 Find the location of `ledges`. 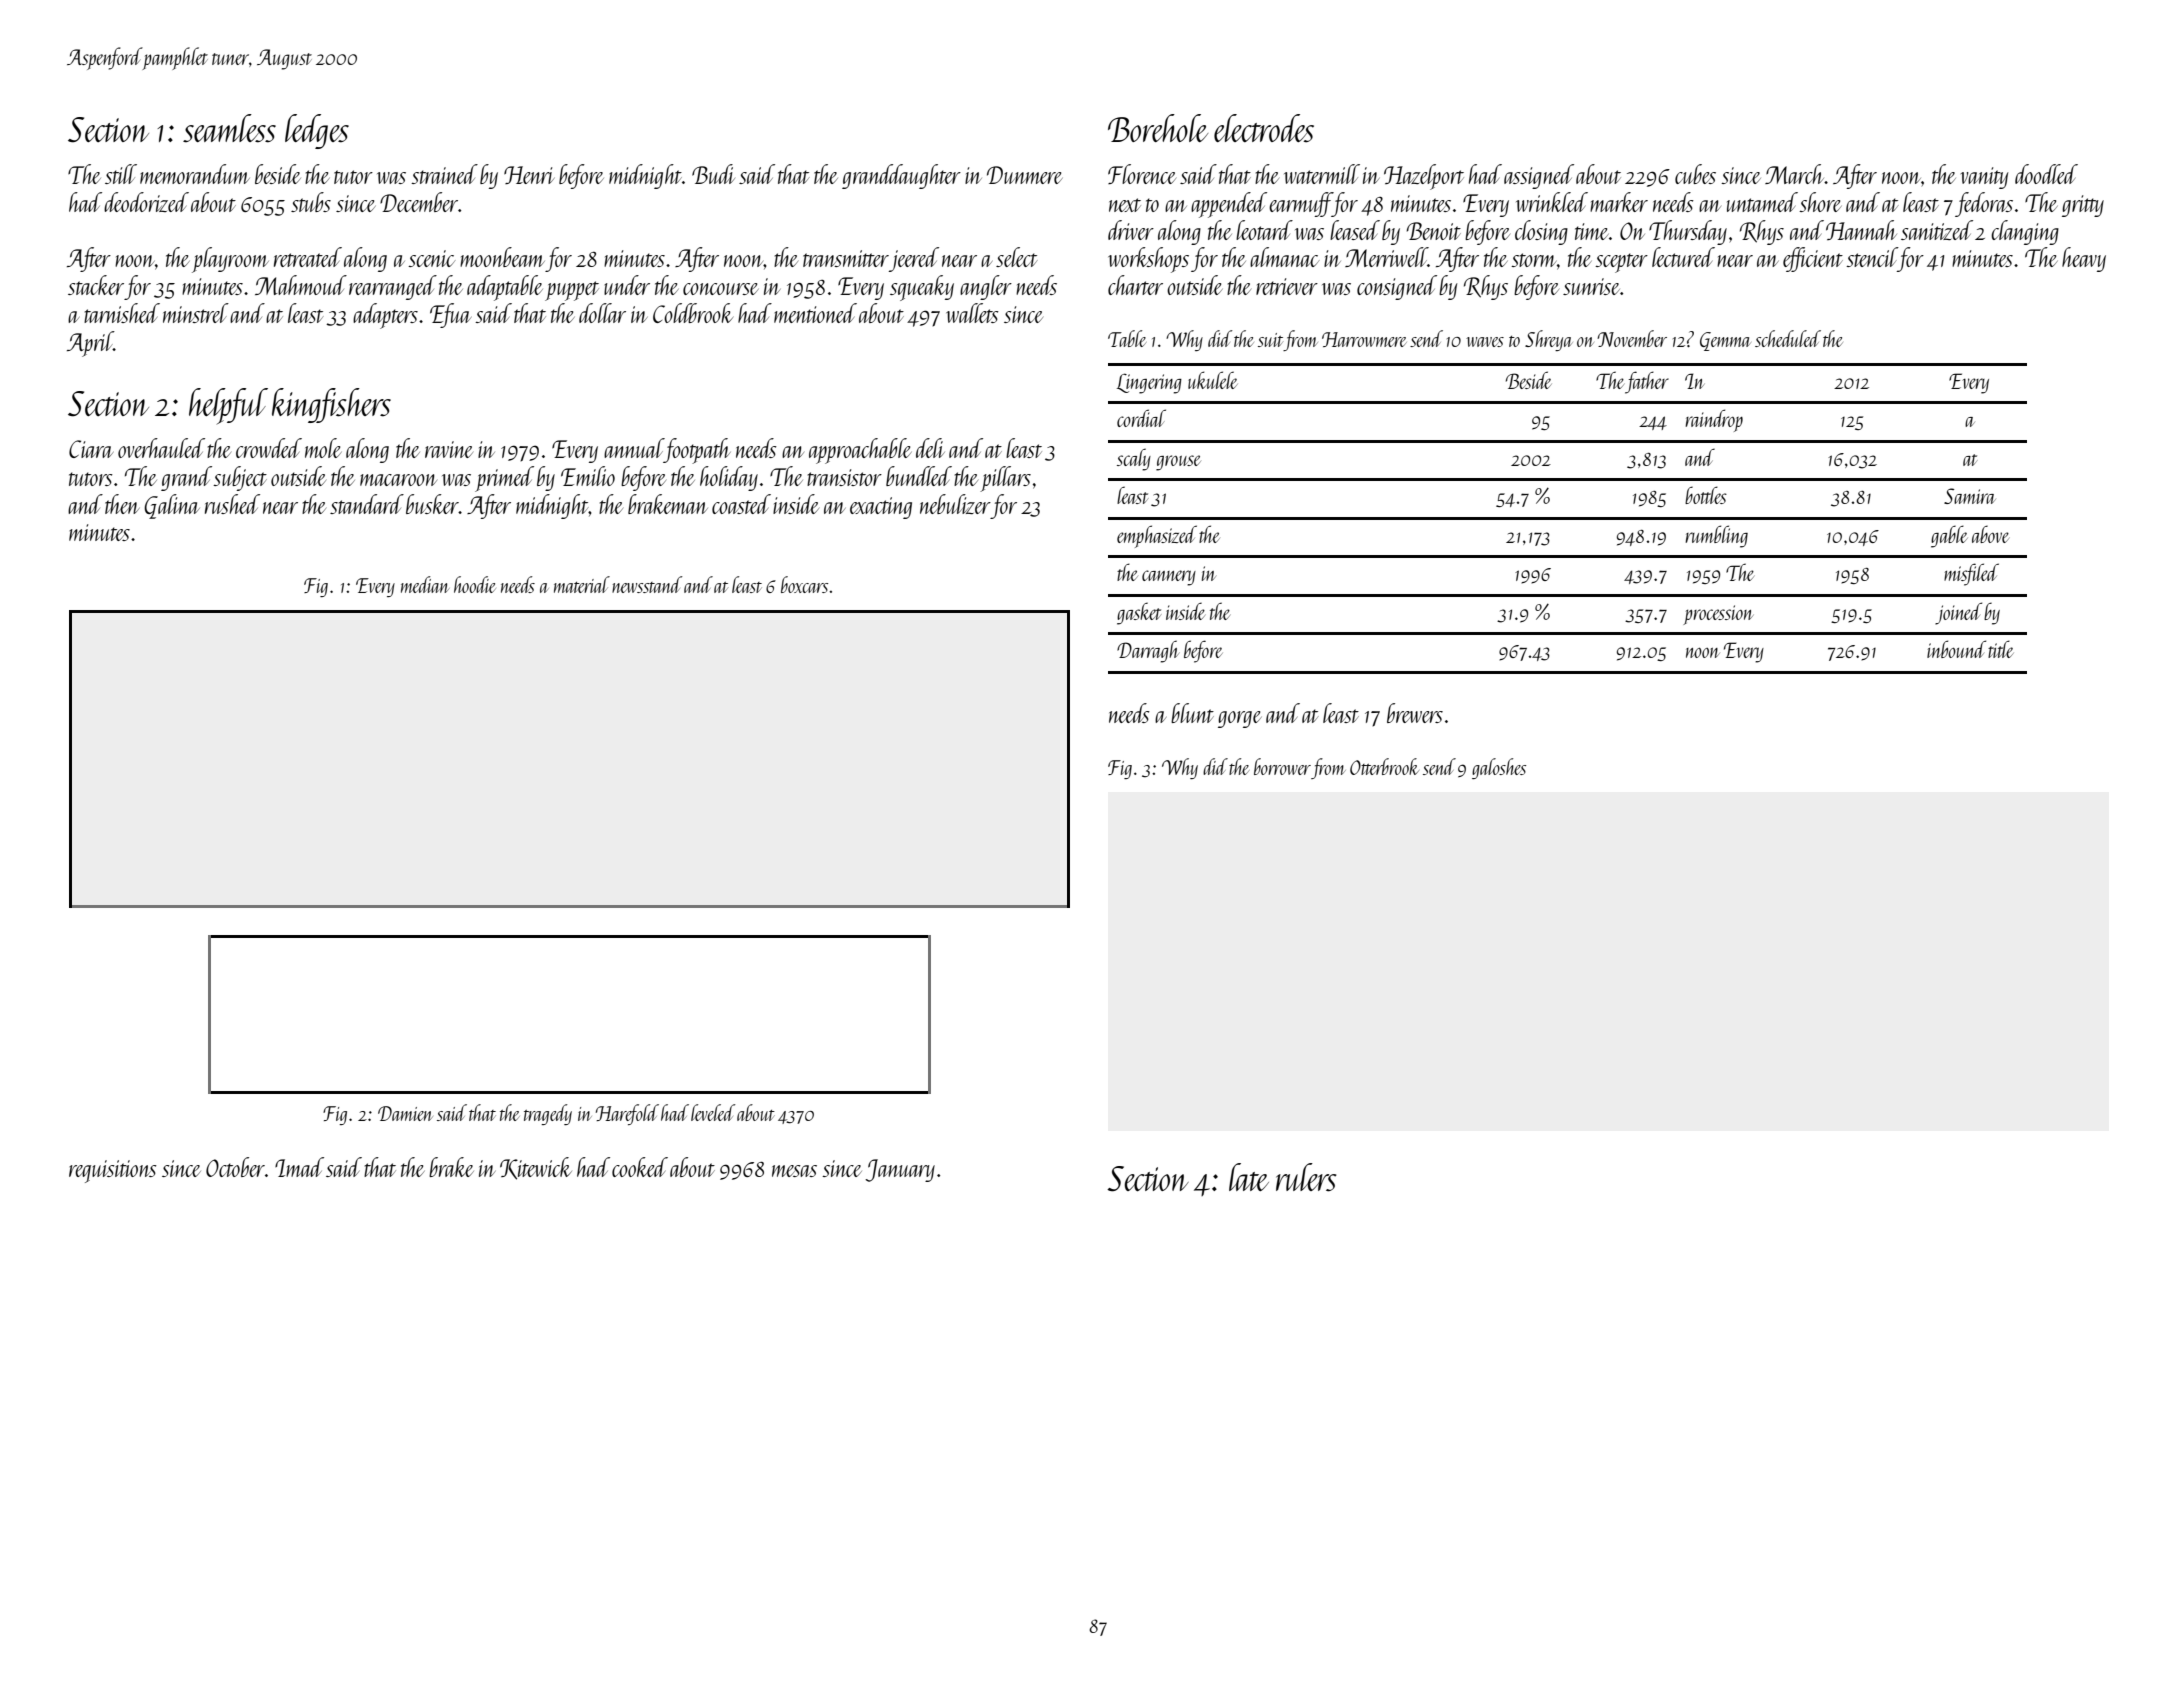

ledges is located at coordinates (317, 131).
